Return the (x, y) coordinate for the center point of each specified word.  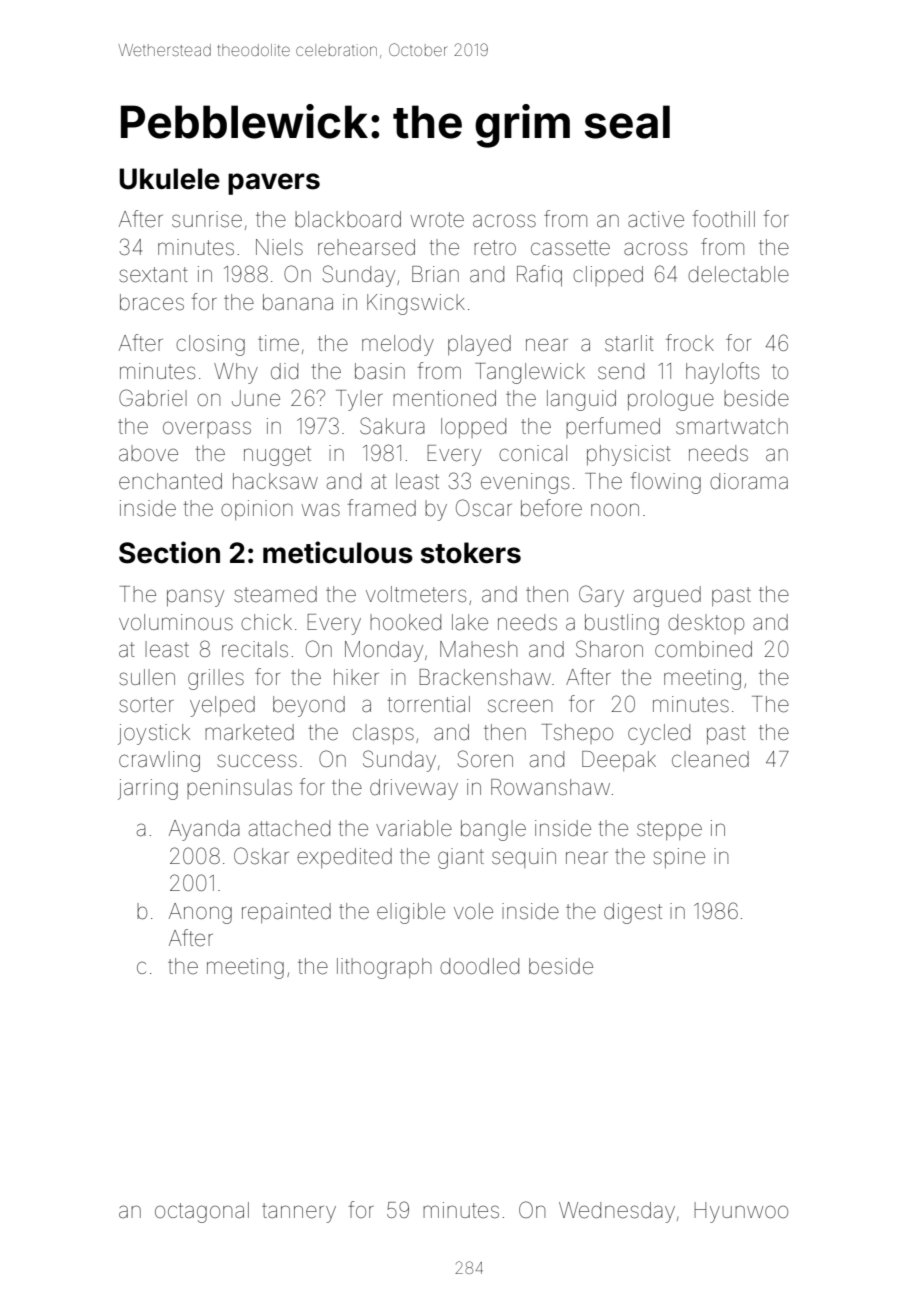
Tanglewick (530, 373)
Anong (200, 913)
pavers (274, 184)
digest (633, 913)
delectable (738, 274)
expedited (344, 858)
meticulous (338, 552)
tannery (299, 1213)
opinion (256, 510)
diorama (749, 481)
